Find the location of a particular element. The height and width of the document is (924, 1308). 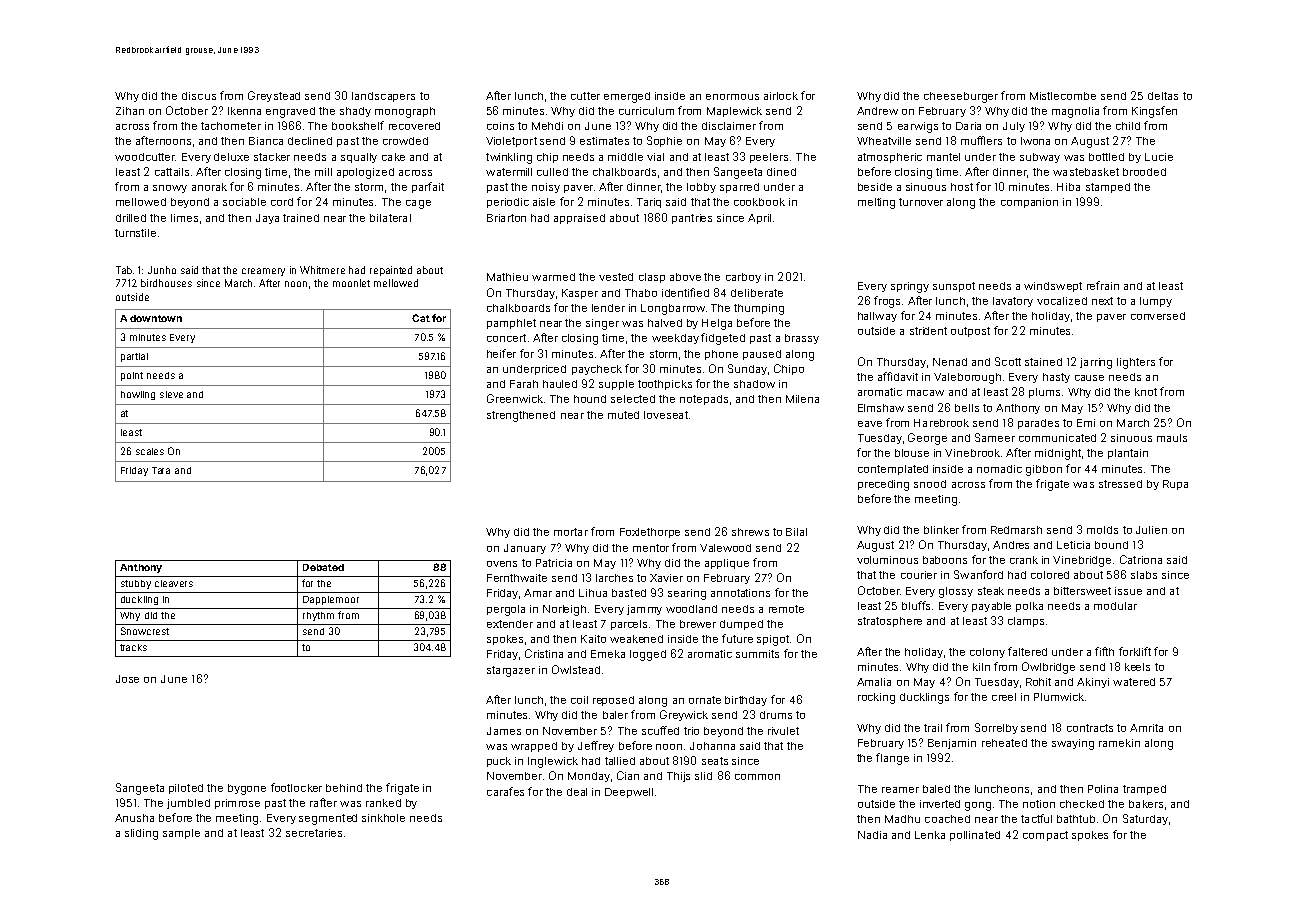

Mehdi is located at coordinates (547, 126).
